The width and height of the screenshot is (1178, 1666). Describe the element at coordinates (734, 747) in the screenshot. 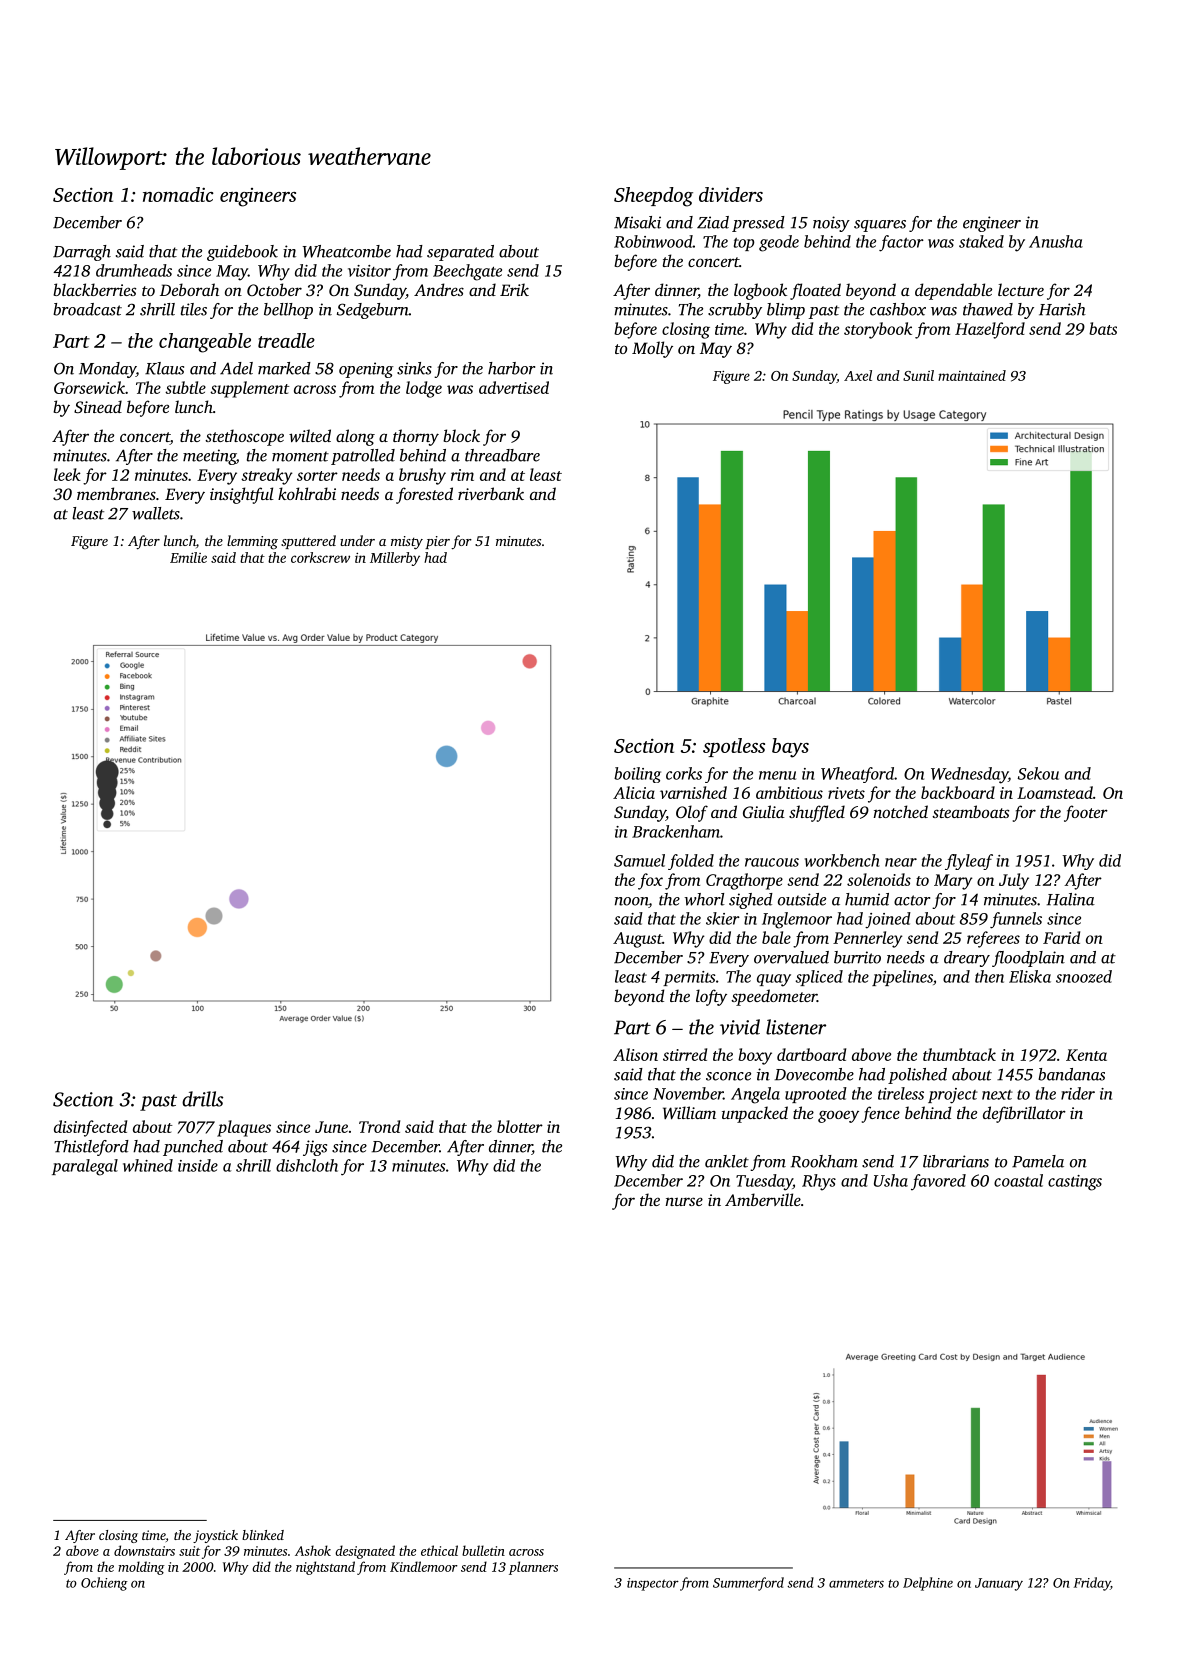

I see `spotless` at that location.
